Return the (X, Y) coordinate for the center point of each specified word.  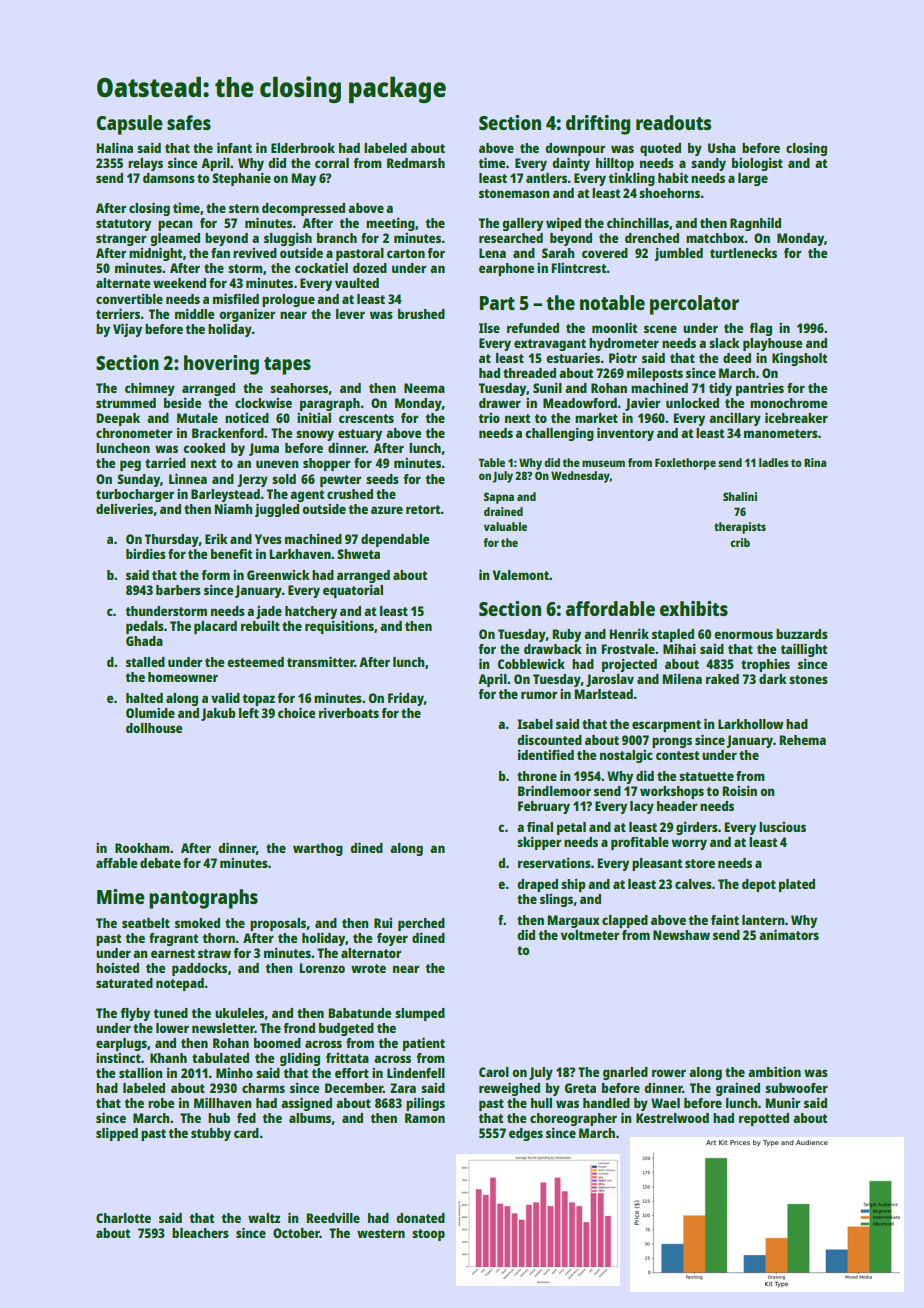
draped (537, 885)
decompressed (303, 209)
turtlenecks (743, 253)
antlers (546, 178)
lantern (763, 920)
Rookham (142, 848)
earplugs (121, 1044)
